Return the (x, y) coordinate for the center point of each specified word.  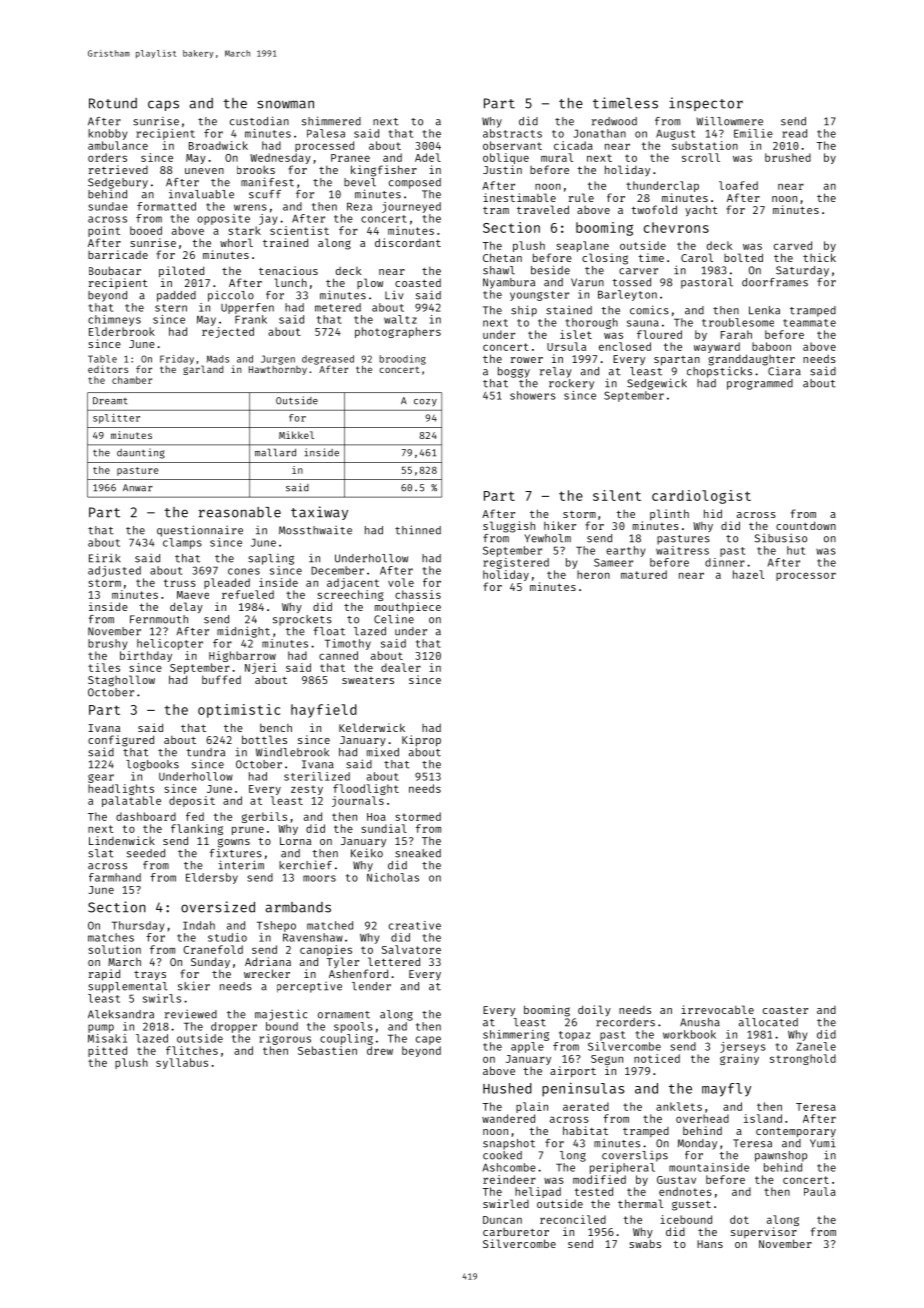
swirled (506, 1203)
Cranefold (213, 949)
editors (108, 369)
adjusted (114, 571)
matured (644, 574)
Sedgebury (118, 183)
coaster (785, 1010)
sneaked (418, 853)
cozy (425, 402)
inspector (706, 104)
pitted (107, 1051)
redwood (614, 121)
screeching (350, 595)
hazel (748, 574)
